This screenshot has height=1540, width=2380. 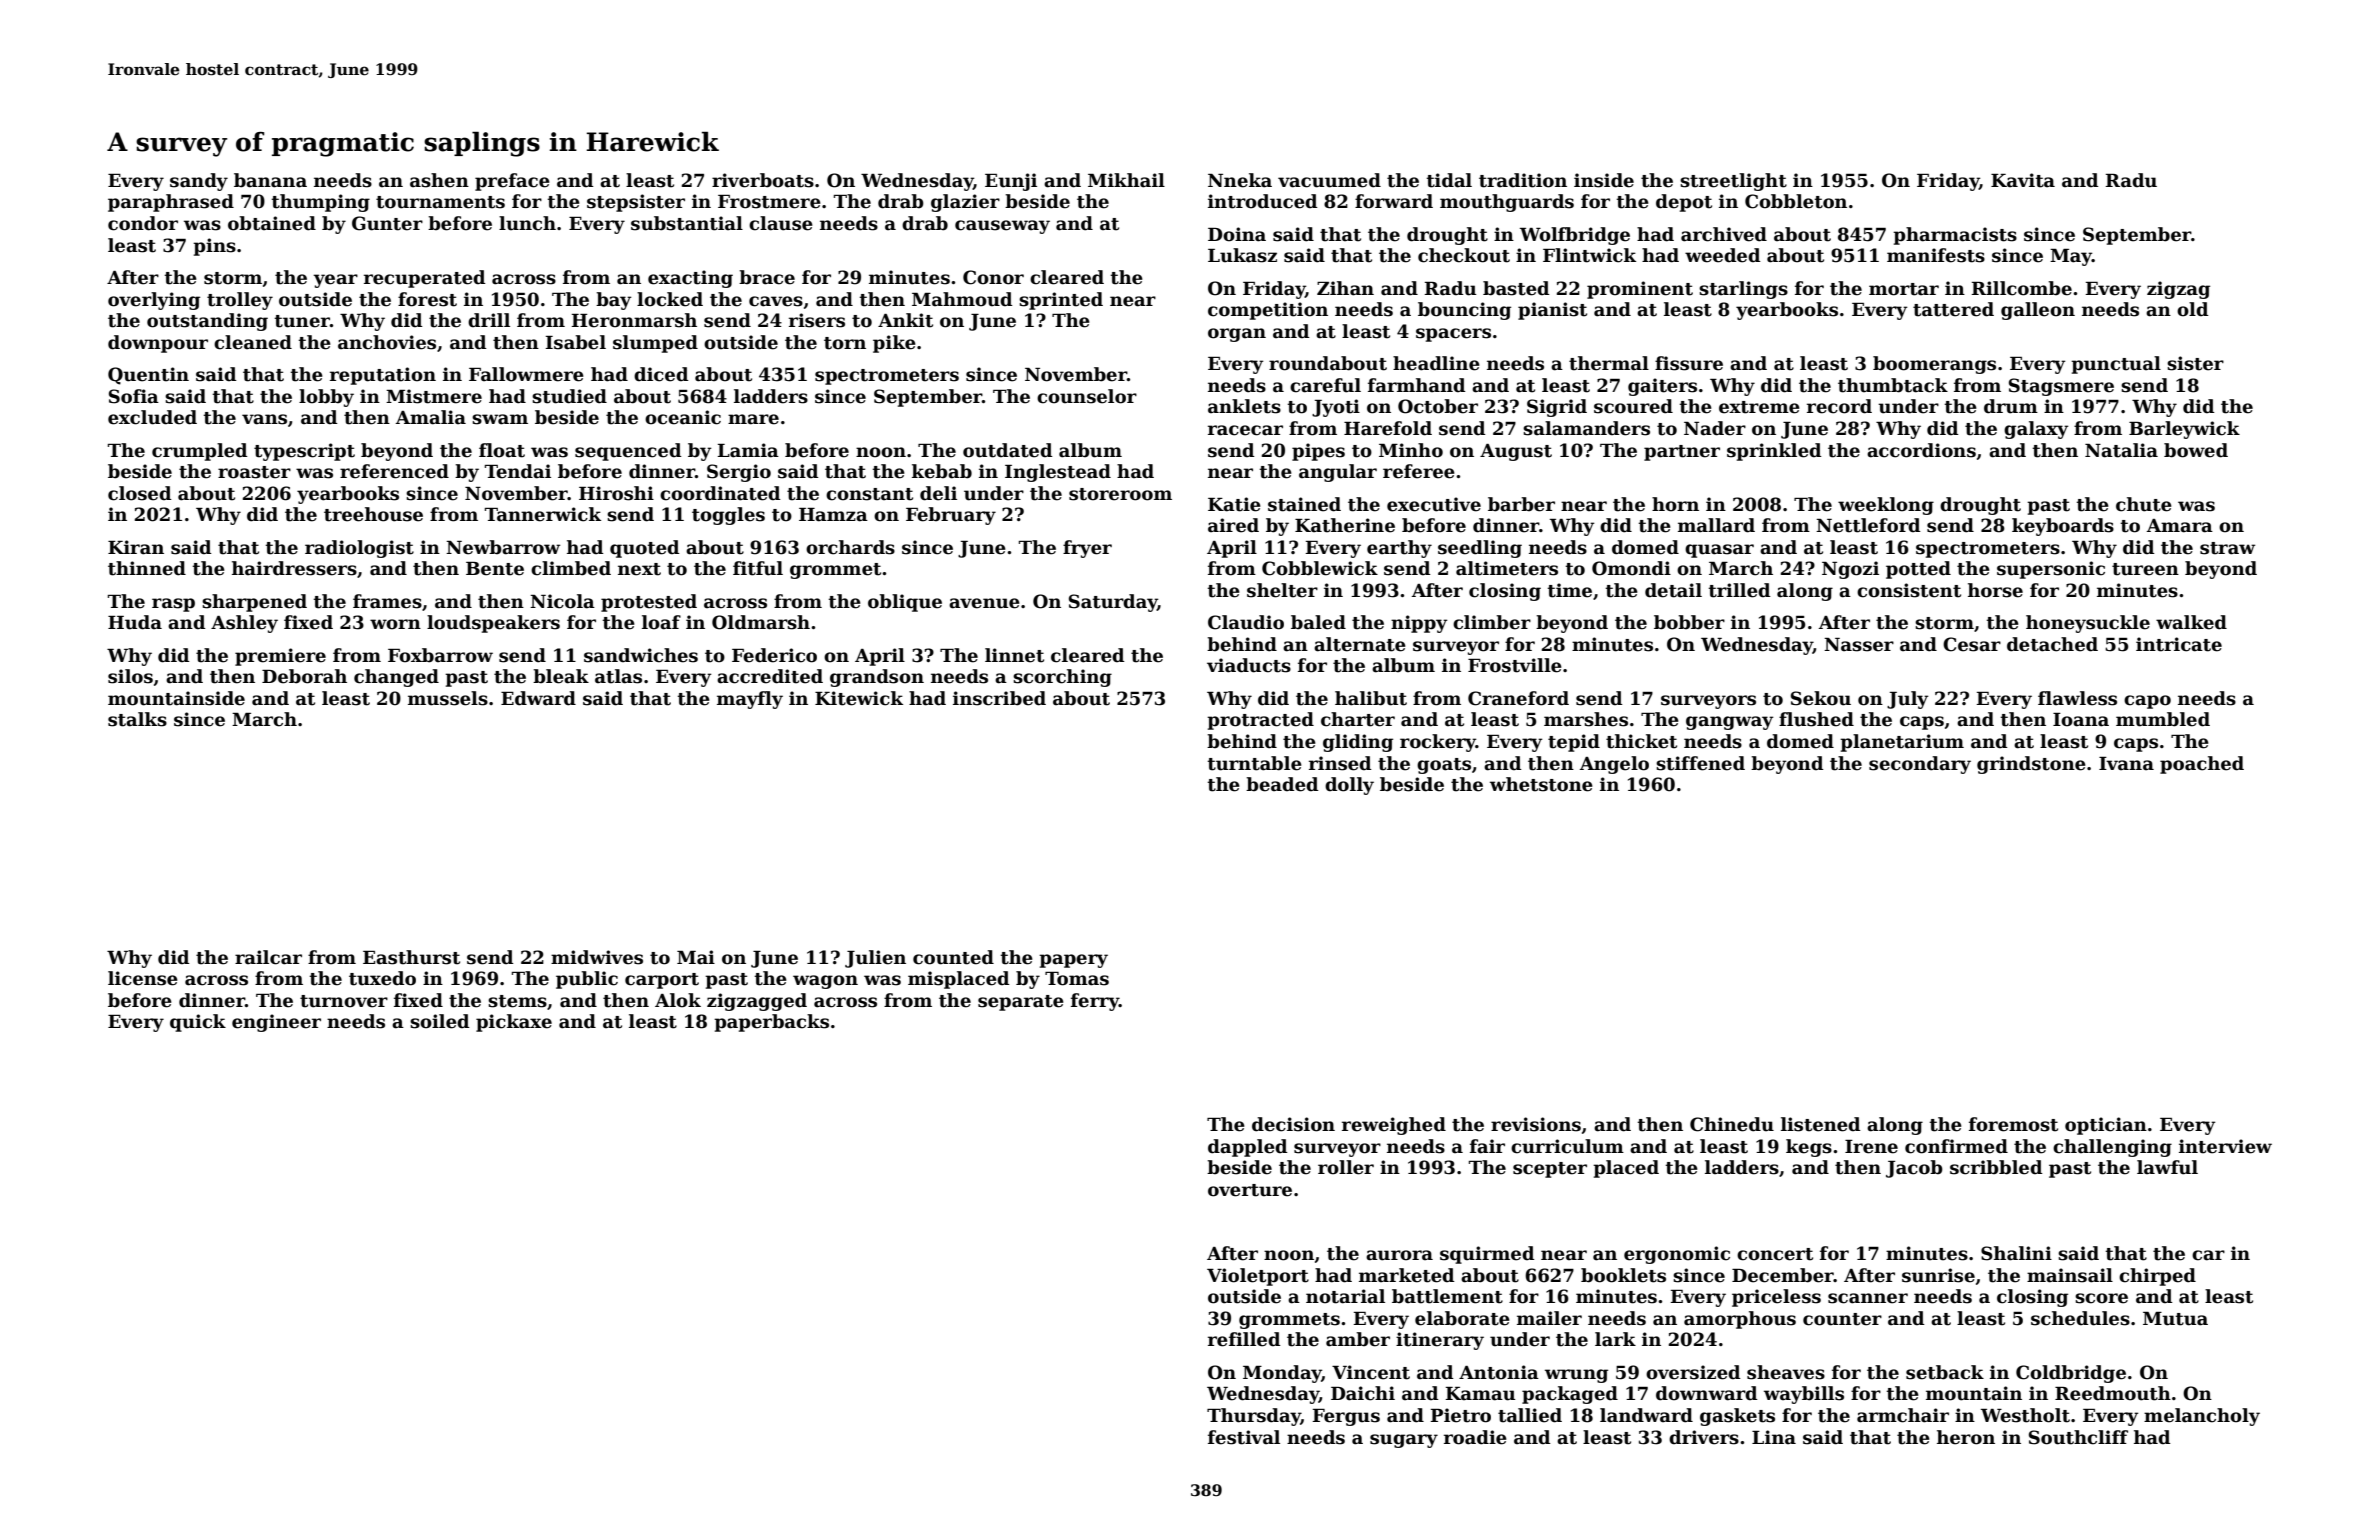 What do you see at coordinates (2157, 1277) in the screenshot?
I see `chirped` at bounding box center [2157, 1277].
